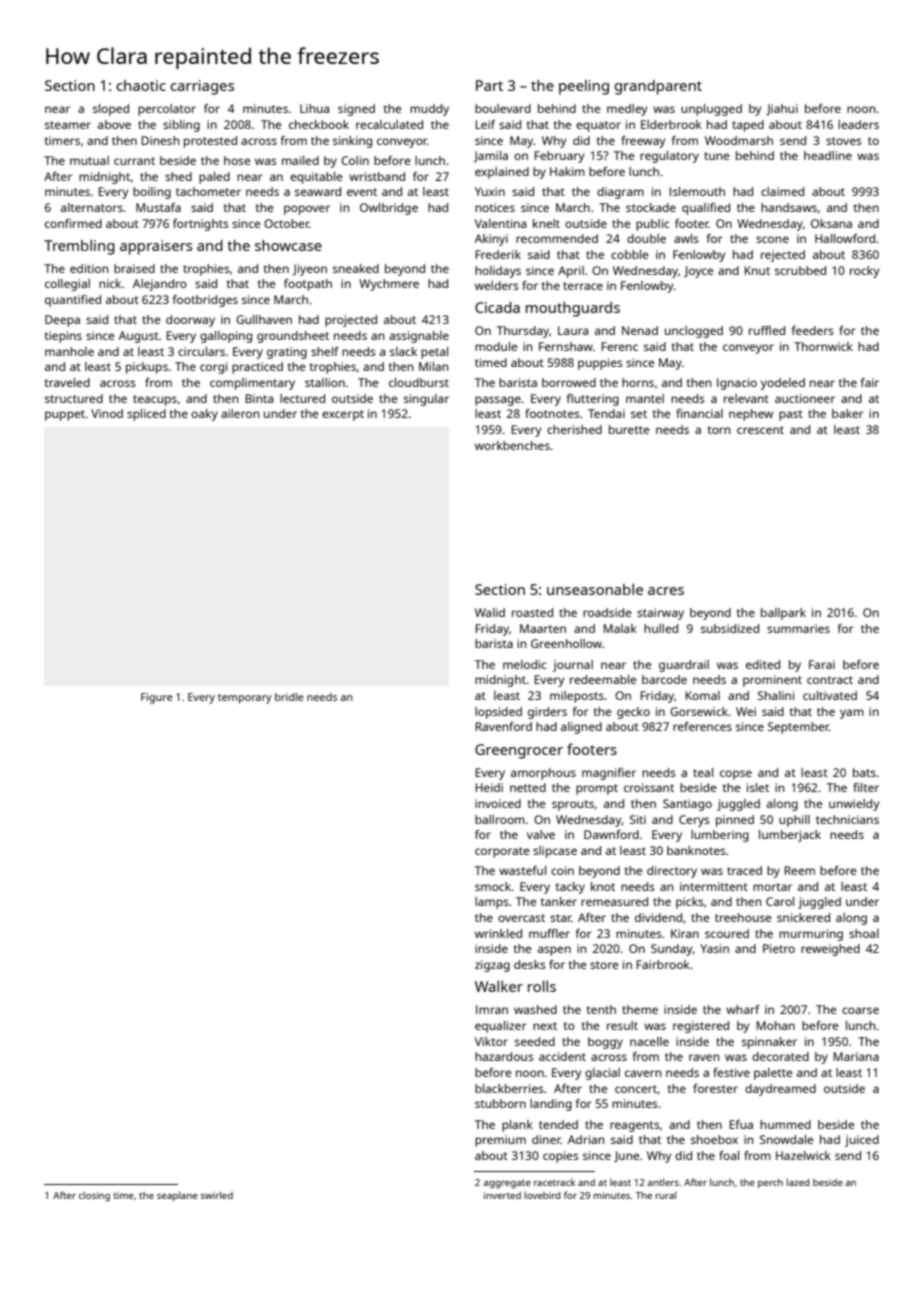  What do you see at coordinates (672, 950) in the page?
I see `Sunday` at bounding box center [672, 950].
